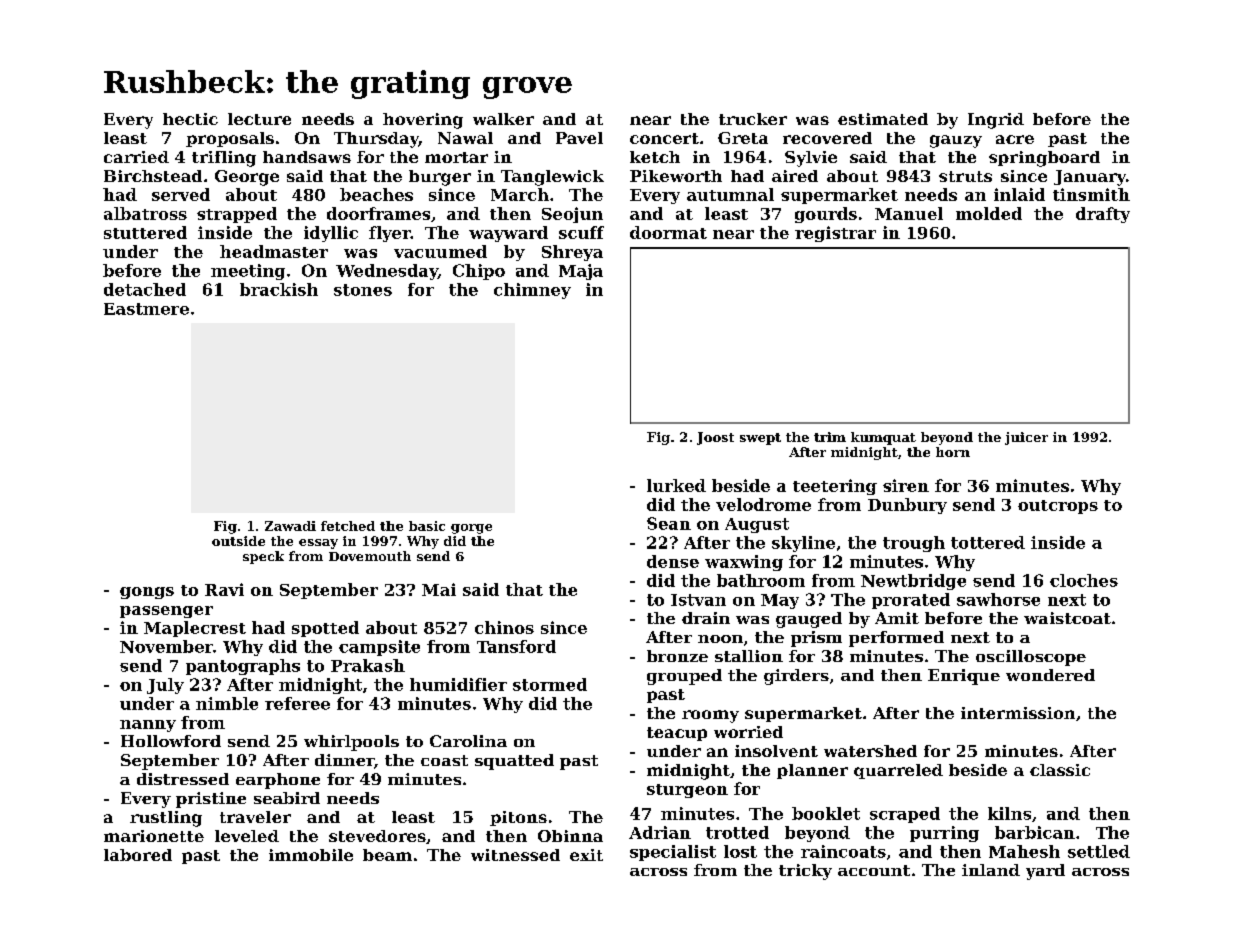 The width and height of the image is (1233, 952). Describe the element at coordinates (796, 677) in the image. I see `girders` at that location.
